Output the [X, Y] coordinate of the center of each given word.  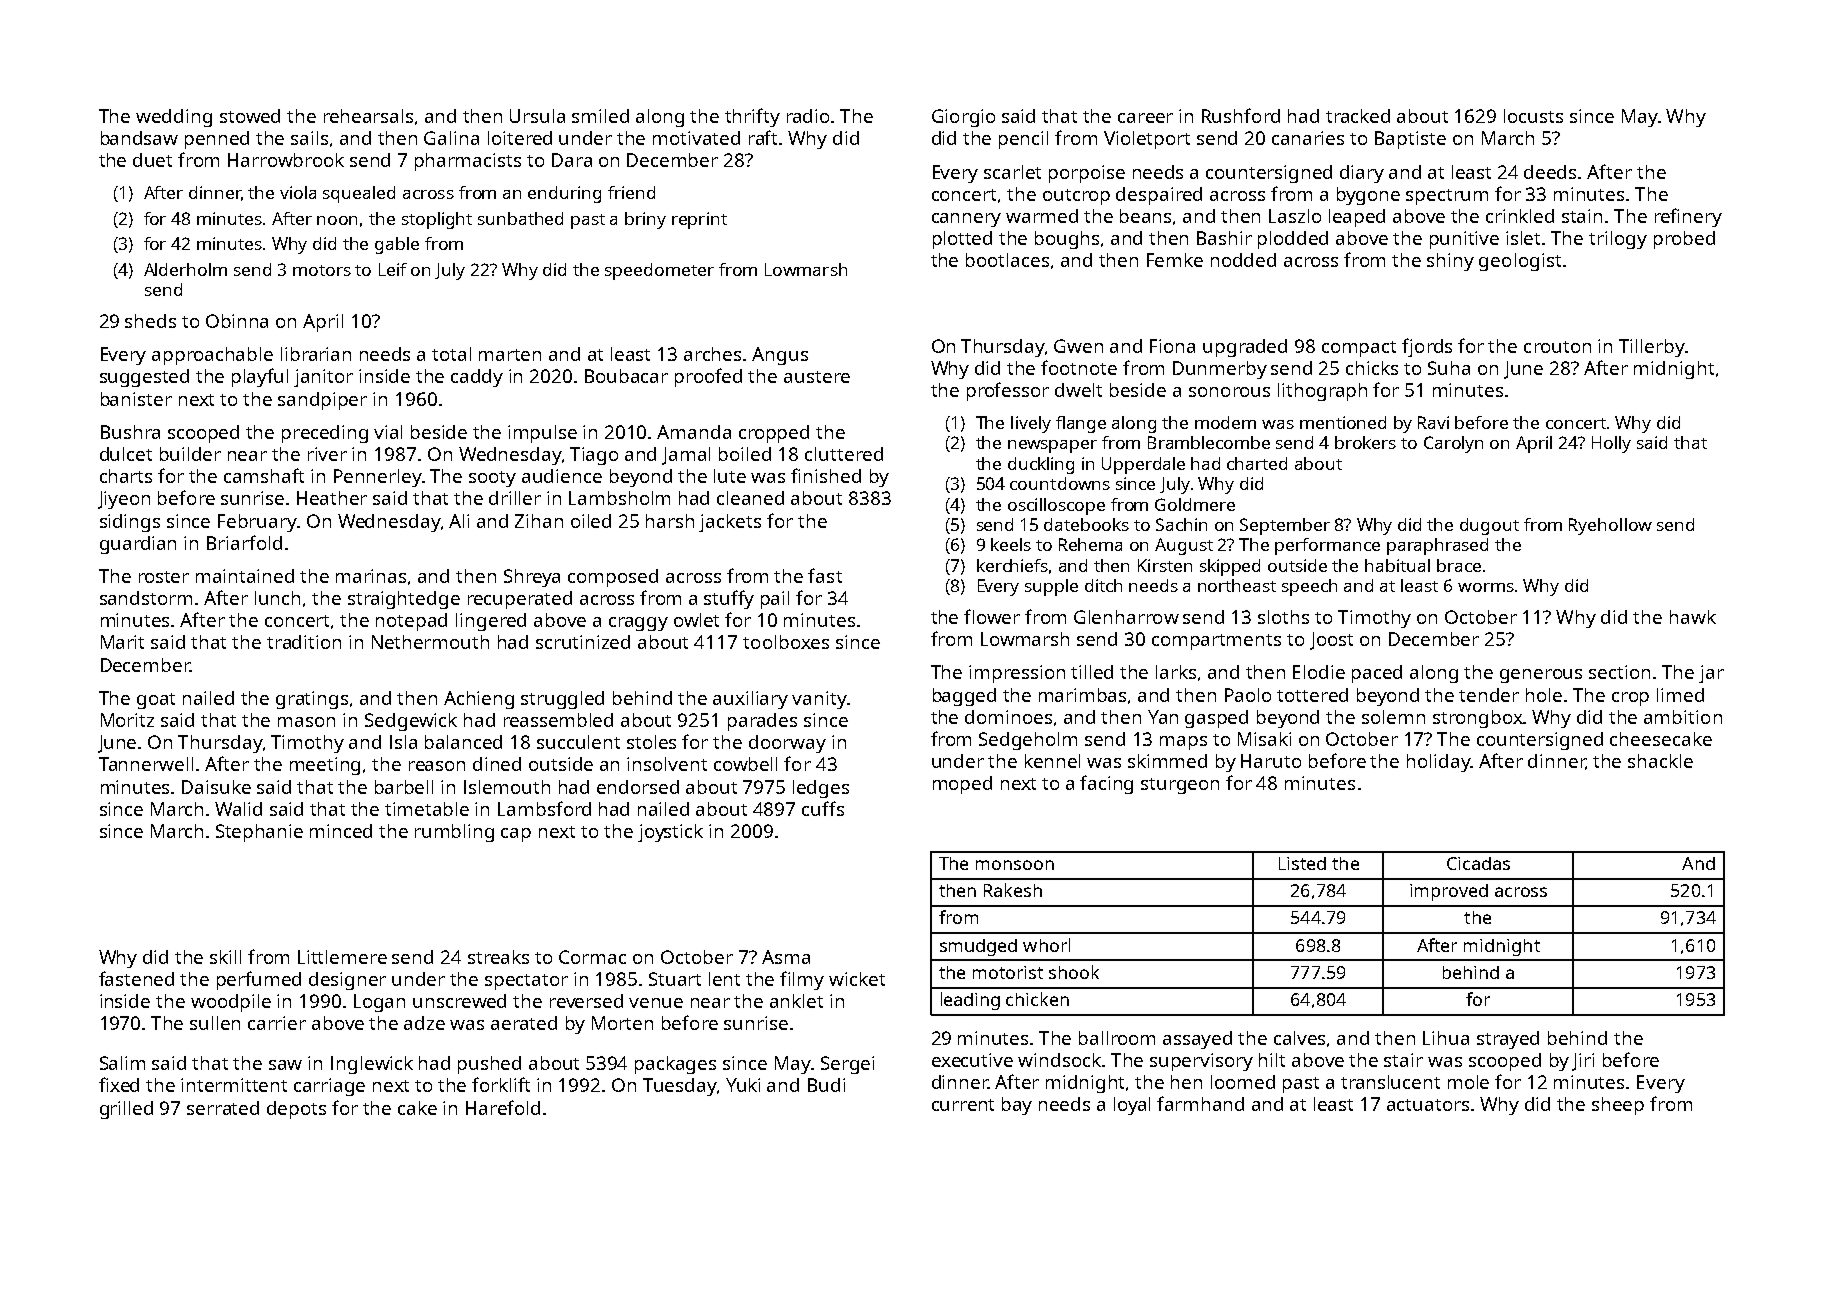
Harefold [503, 1107]
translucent [1390, 1082]
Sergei [847, 1065]
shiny [1450, 262]
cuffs [823, 808]
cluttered [844, 454]
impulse [542, 434]
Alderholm [185, 269]
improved [1449, 892]
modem [1225, 422]
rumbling [454, 833]
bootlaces [1007, 260]
